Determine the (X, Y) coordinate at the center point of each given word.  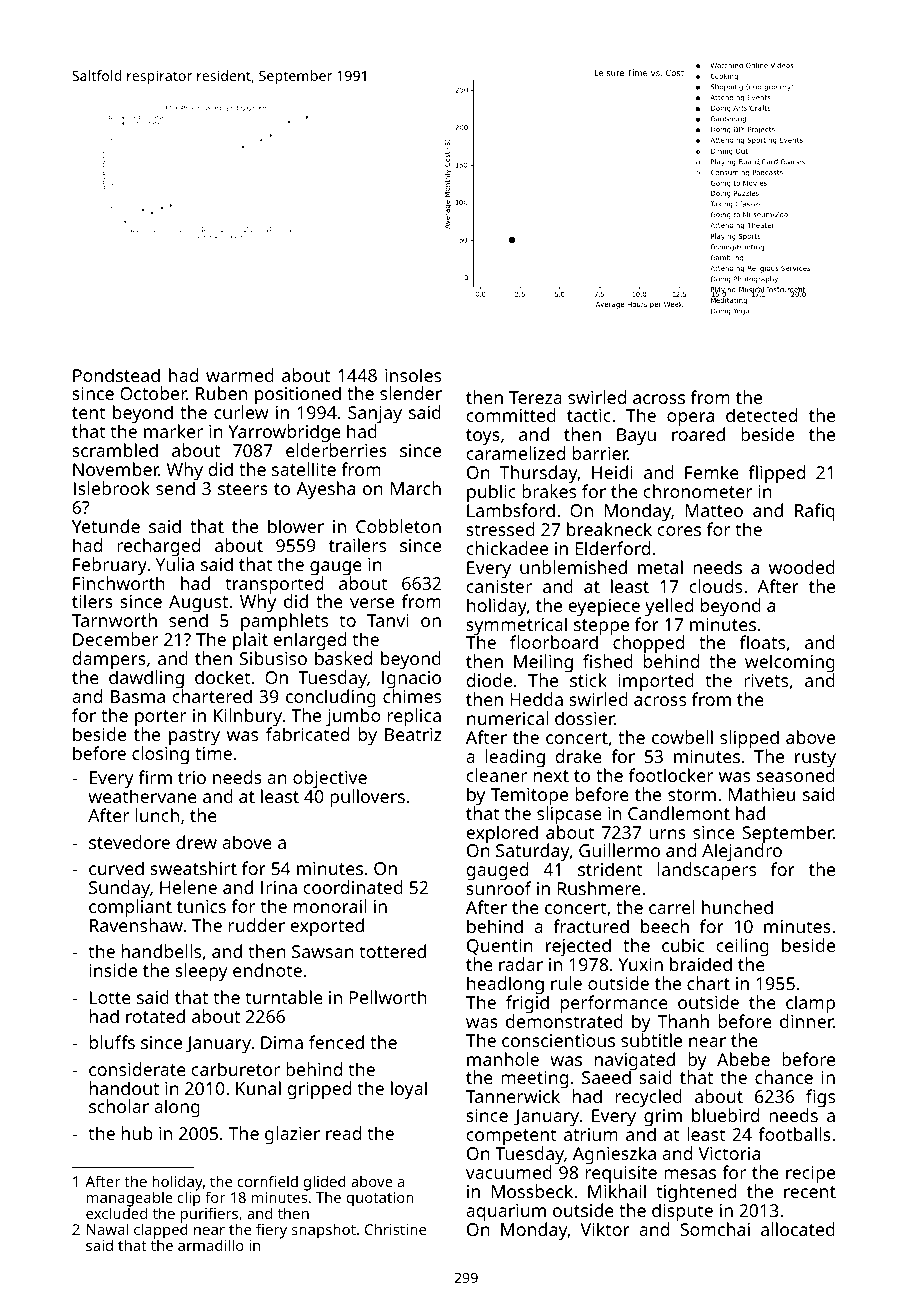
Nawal (107, 1229)
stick (588, 680)
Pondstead (116, 375)
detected (761, 415)
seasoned (796, 775)
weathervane (142, 796)
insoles (413, 375)
